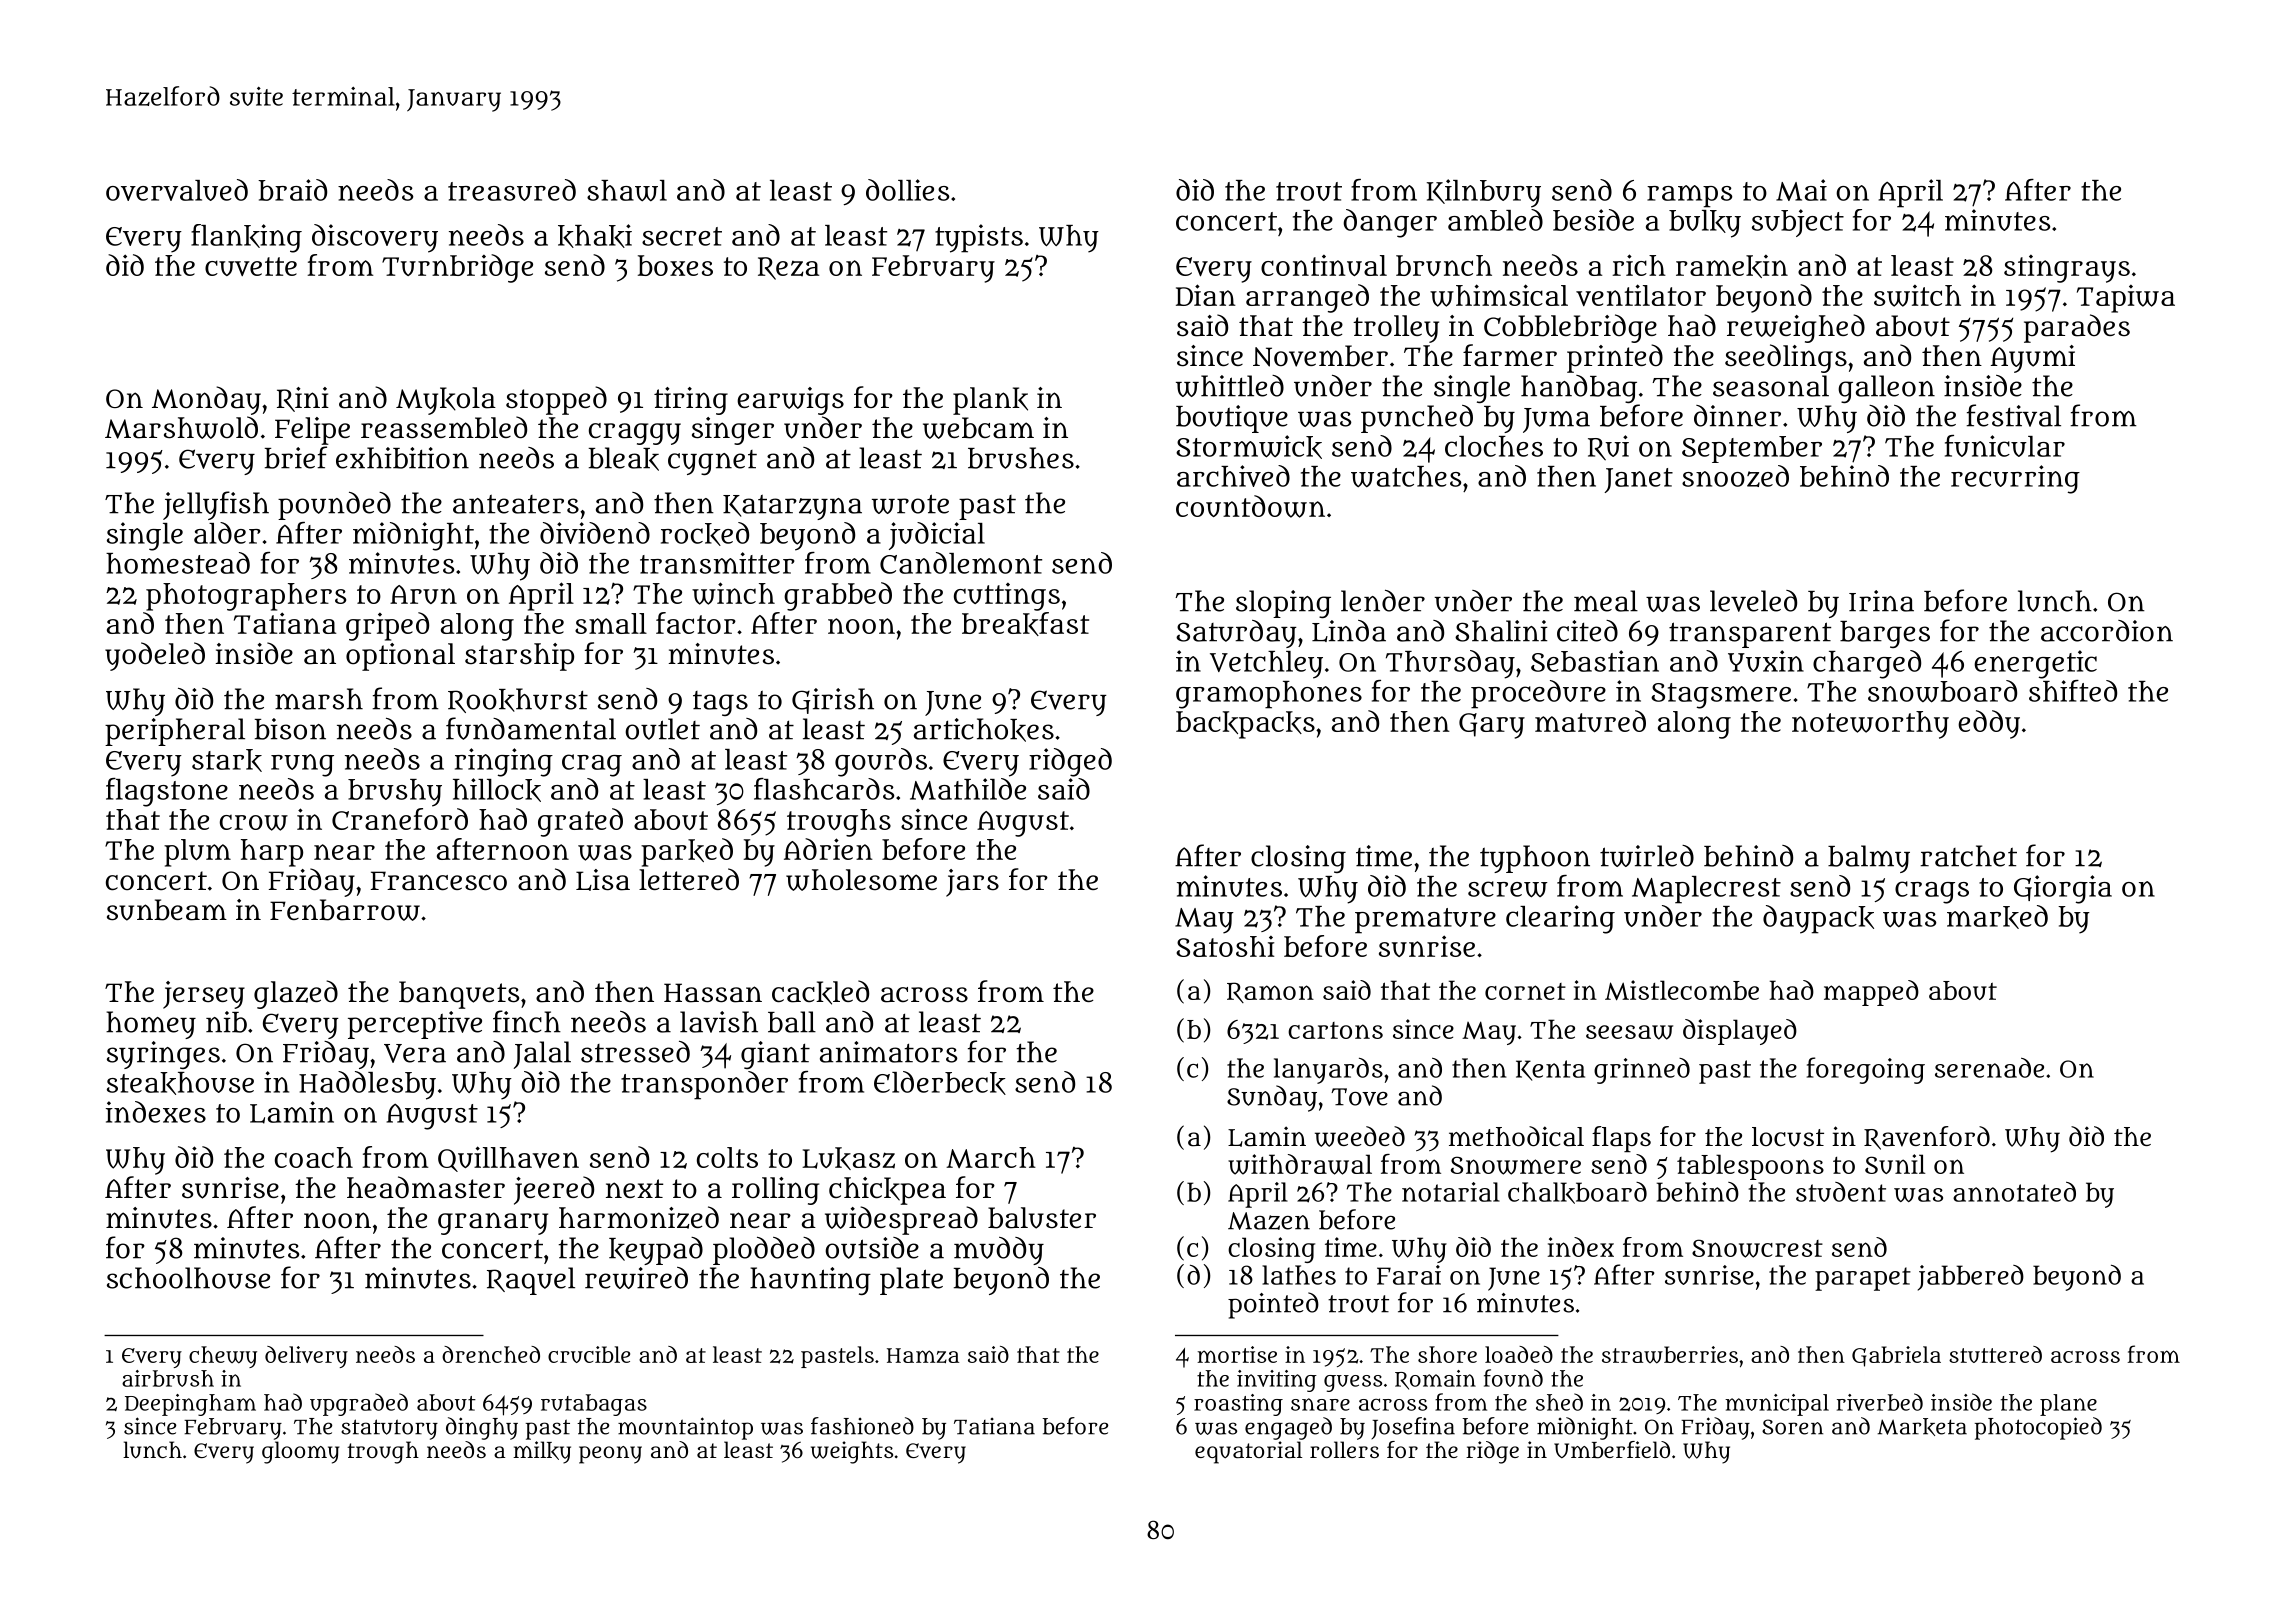  I want to click on dollies, so click(907, 190).
